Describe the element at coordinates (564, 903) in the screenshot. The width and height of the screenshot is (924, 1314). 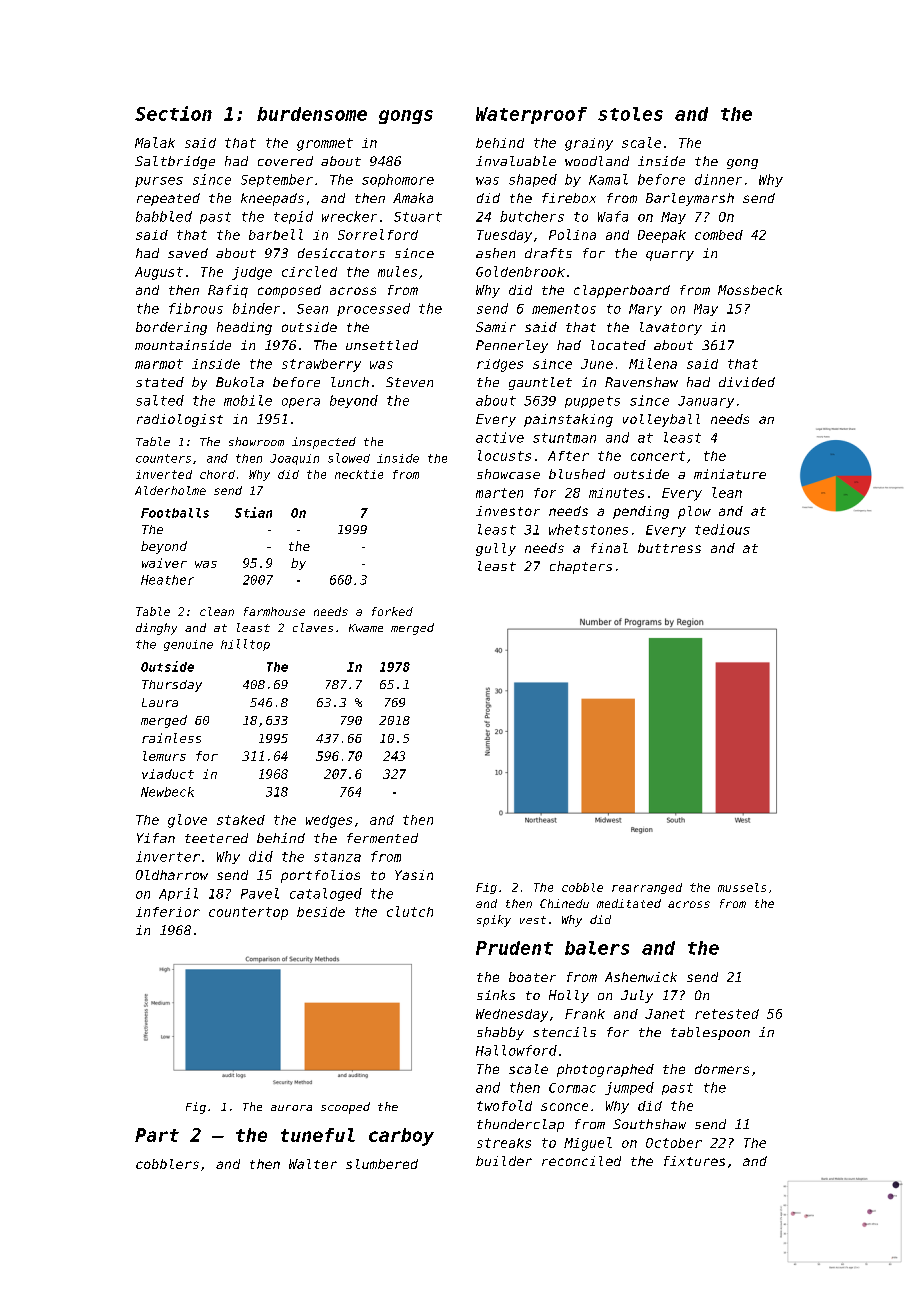
I see `Chinedu` at that location.
